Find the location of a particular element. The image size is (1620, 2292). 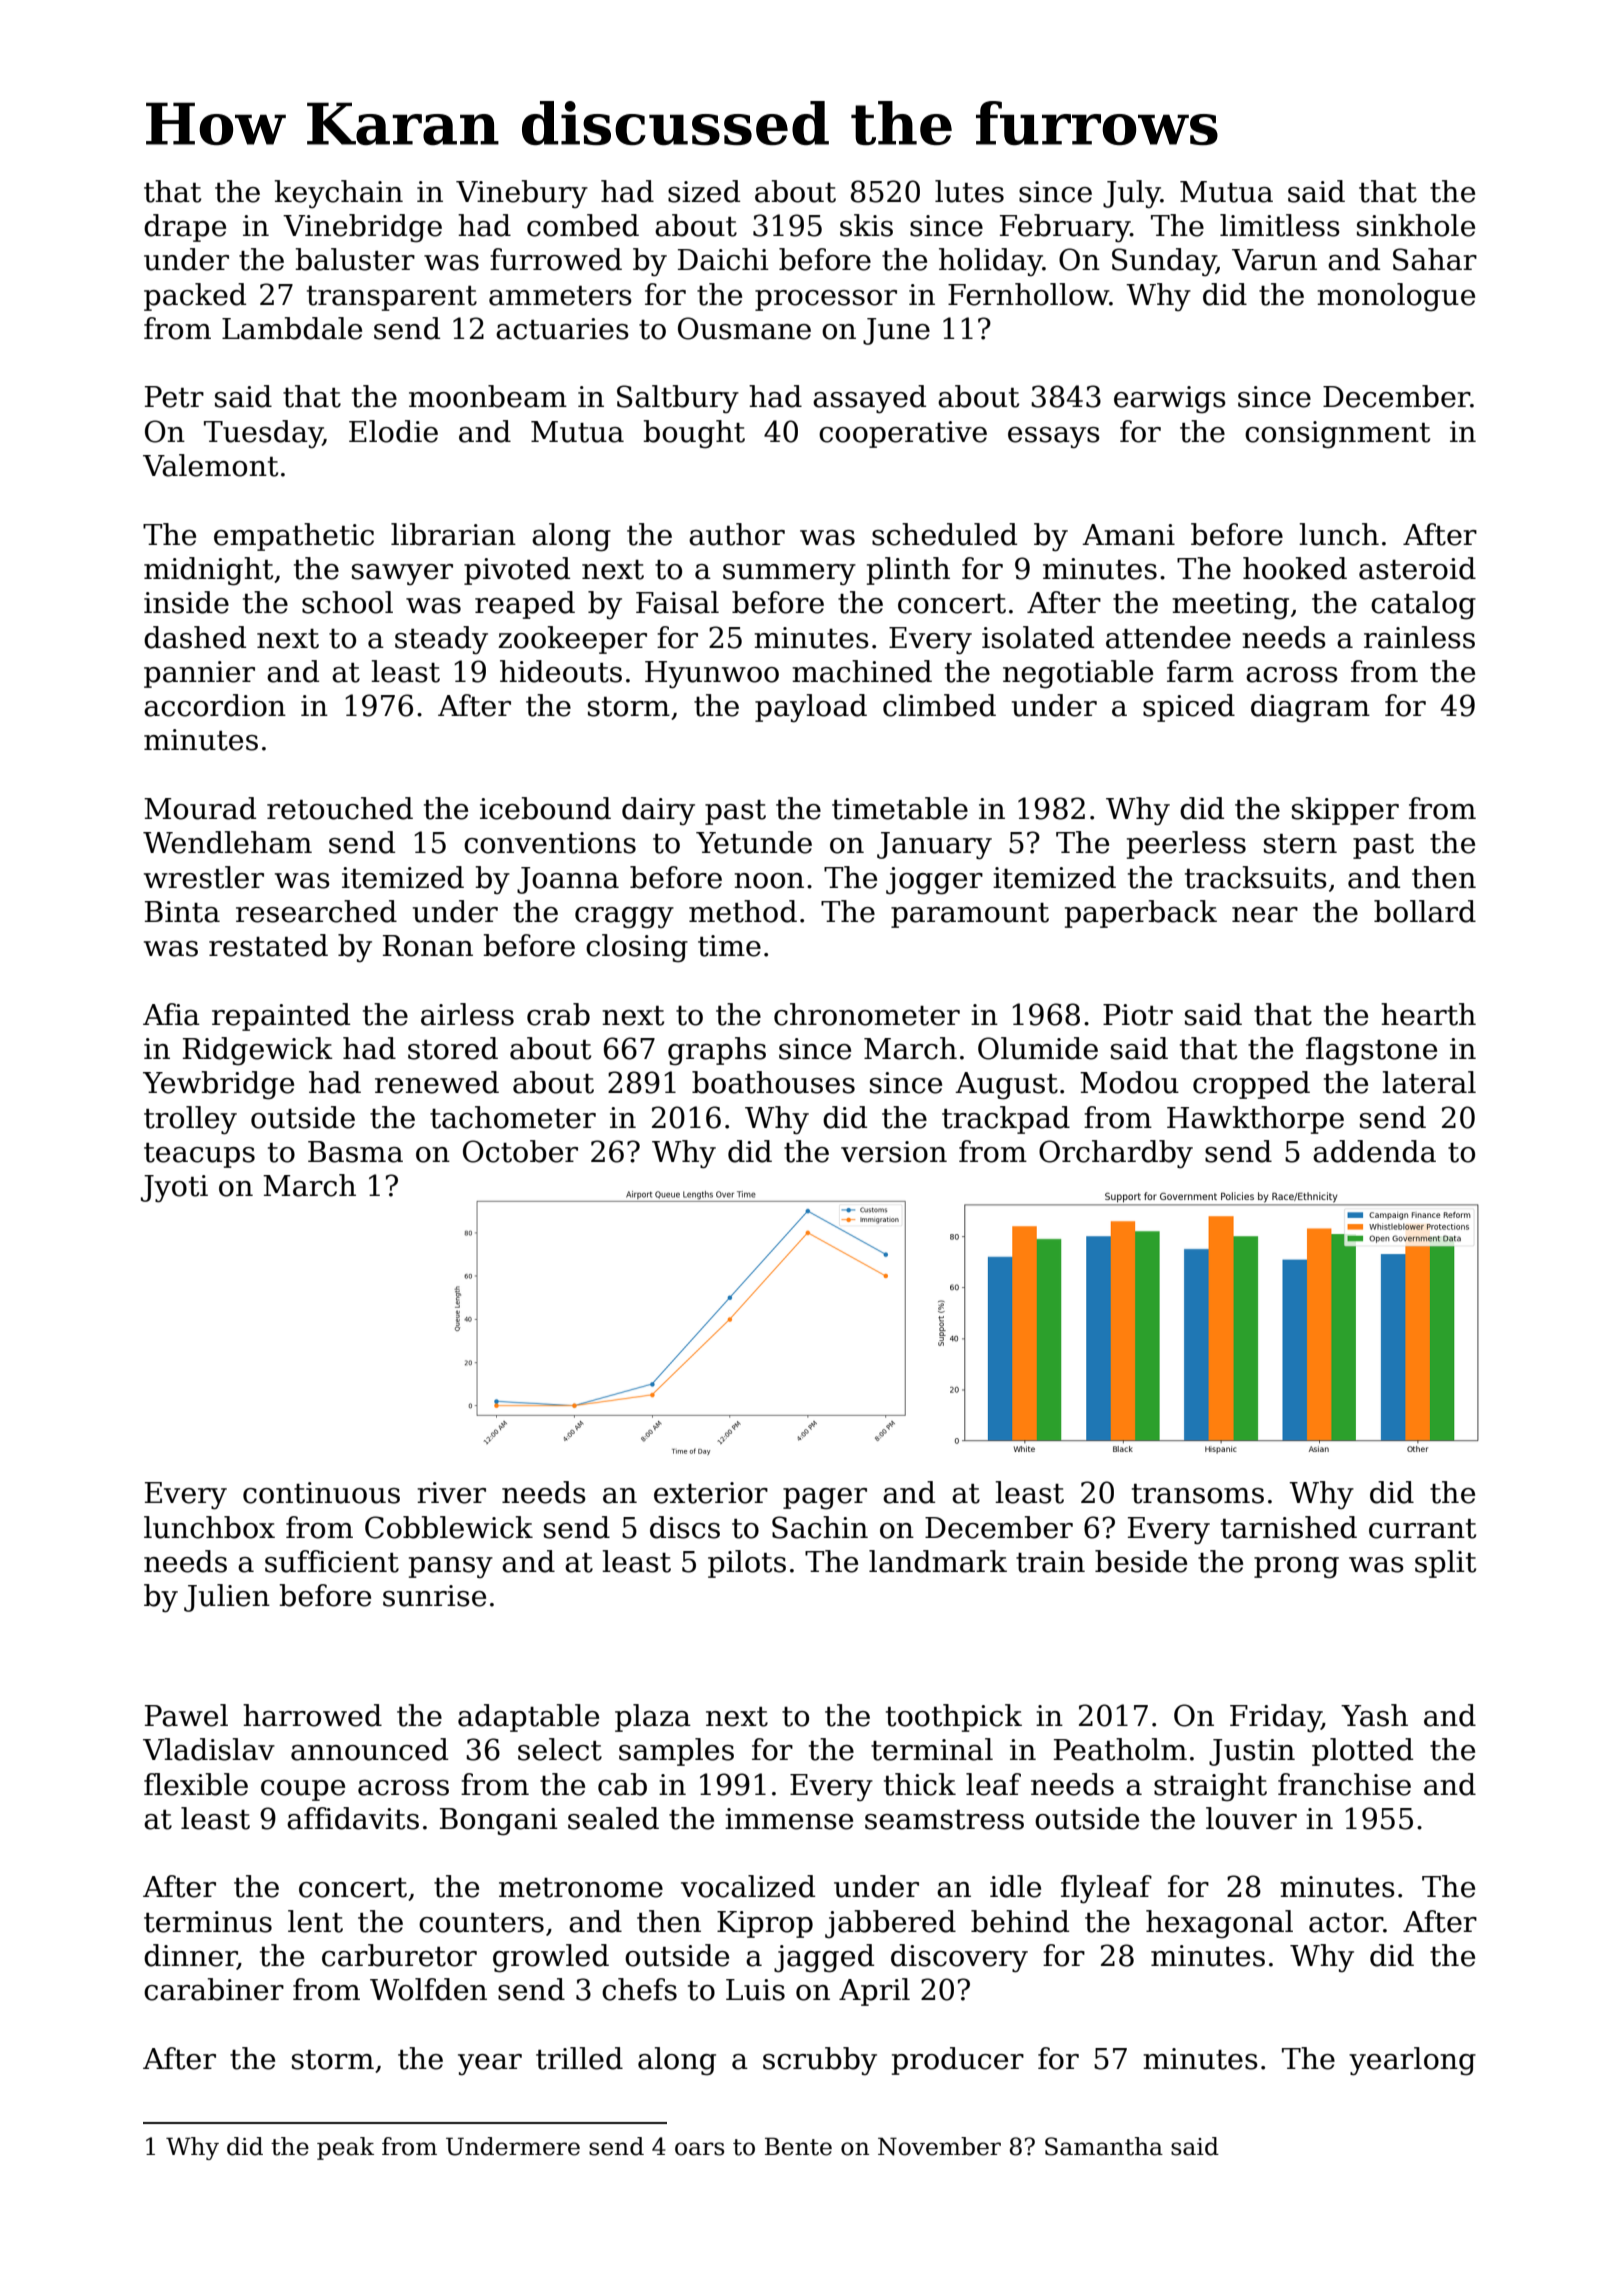

empathetic is located at coordinates (294, 537).
